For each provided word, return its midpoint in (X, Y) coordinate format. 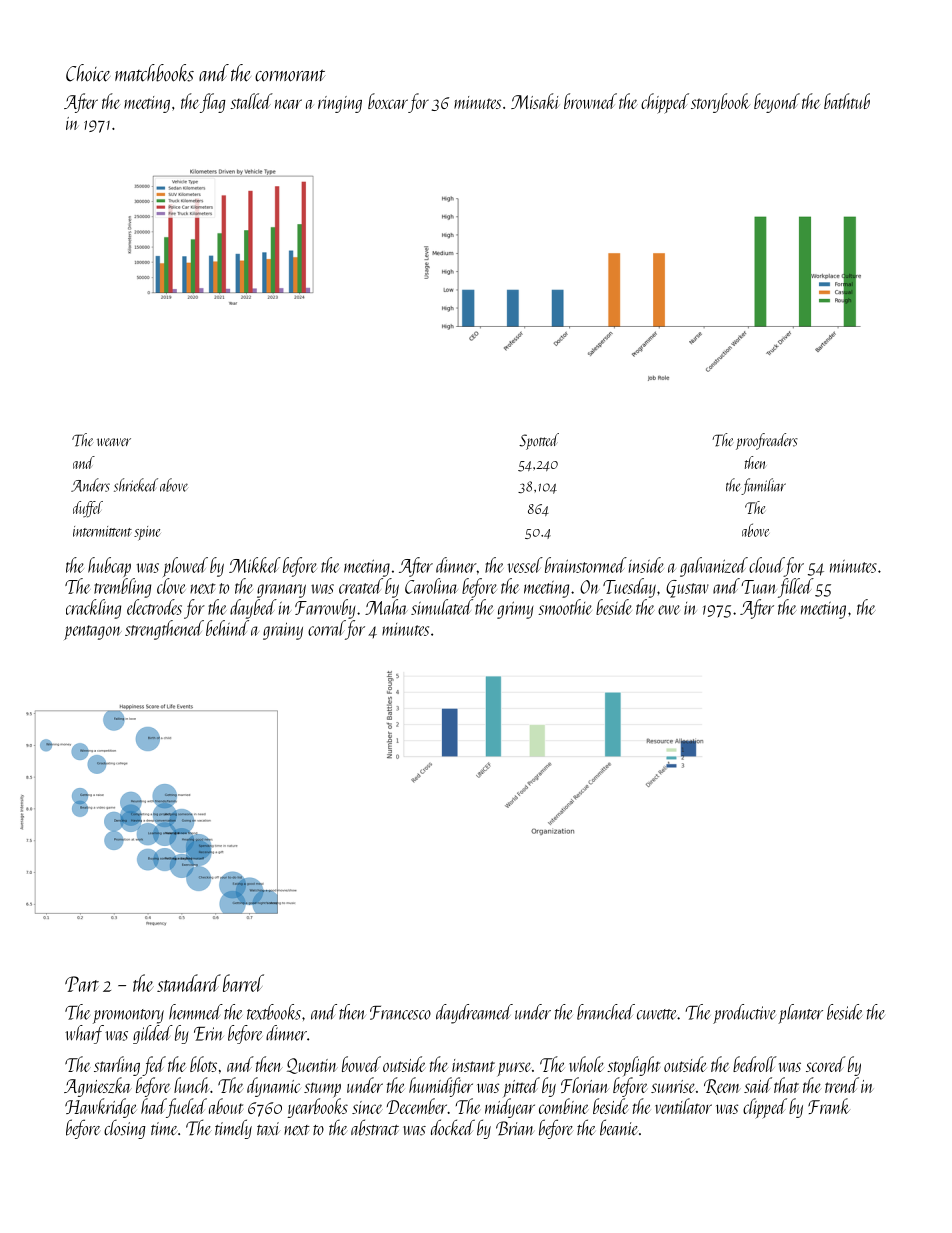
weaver (114, 442)
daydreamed (474, 1014)
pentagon (93, 632)
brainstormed (586, 565)
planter (800, 1014)
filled (796, 588)
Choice (88, 73)
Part (82, 984)
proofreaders (767, 441)
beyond (777, 103)
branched (606, 1012)
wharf (84, 1034)
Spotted (539, 441)
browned (590, 101)
